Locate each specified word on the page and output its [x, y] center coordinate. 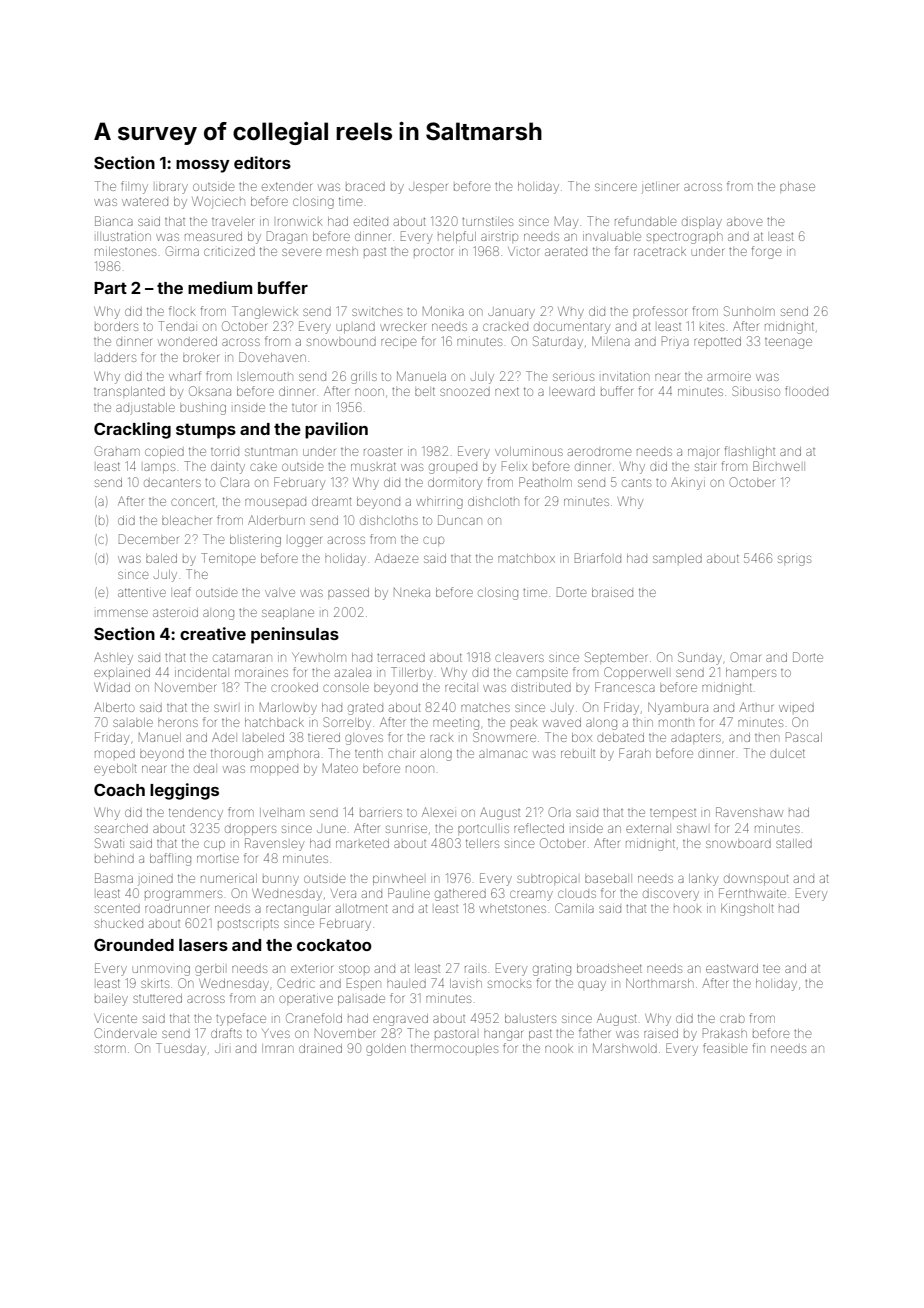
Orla [560, 812]
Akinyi [688, 484]
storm [110, 1049]
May [566, 222]
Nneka [412, 592]
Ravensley [274, 844]
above [744, 222]
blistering [255, 541]
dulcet [787, 753]
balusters [530, 1018]
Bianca [114, 221]
